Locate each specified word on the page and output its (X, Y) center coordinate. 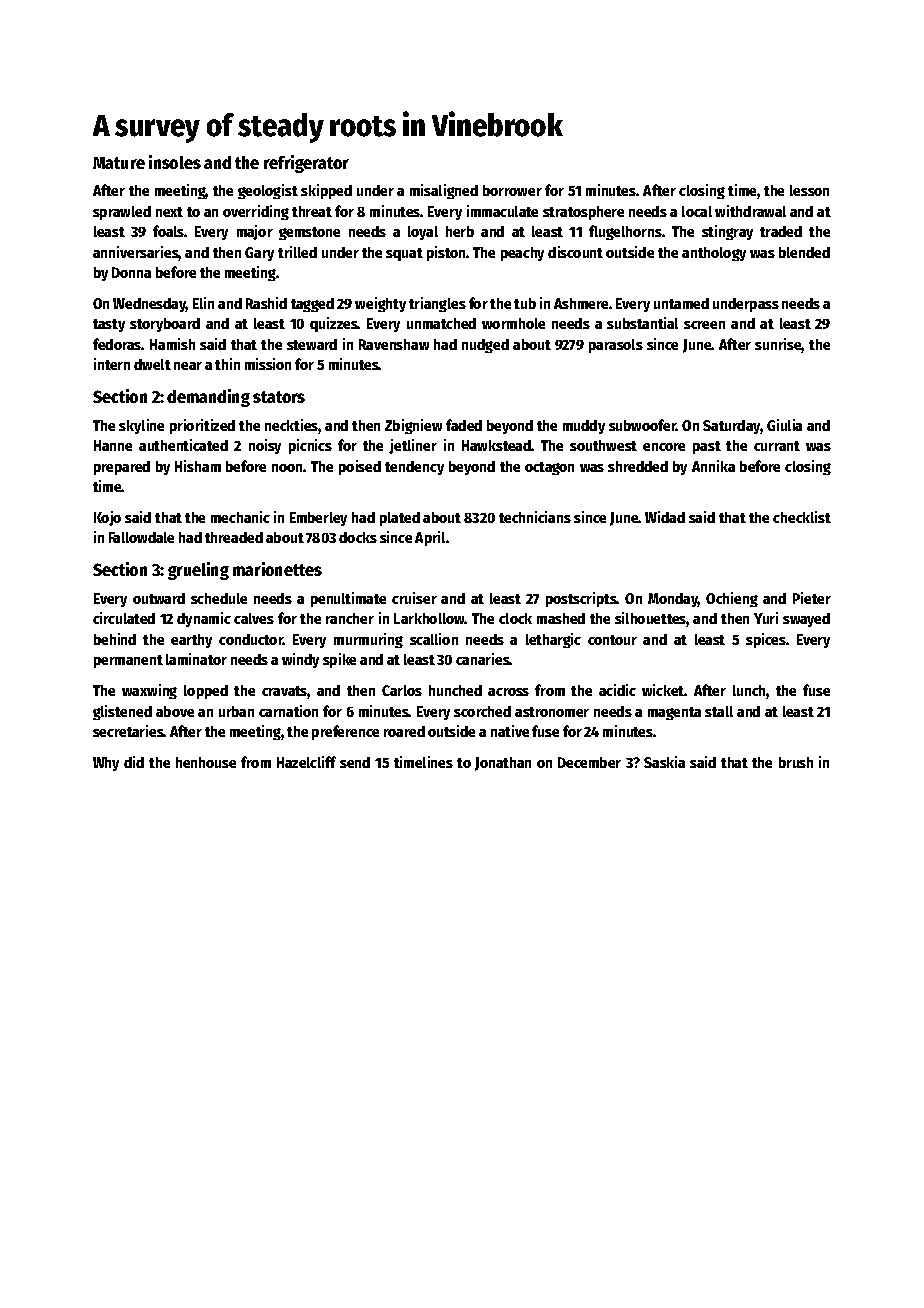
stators (279, 397)
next (169, 212)
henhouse (206, 762)
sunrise (778, 345)
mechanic (240, 517)
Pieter (812, 598)
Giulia (784, 425)
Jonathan (503, 764)
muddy (584, 427)
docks (358, 537)
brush (796, 762)
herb (460, 231)
